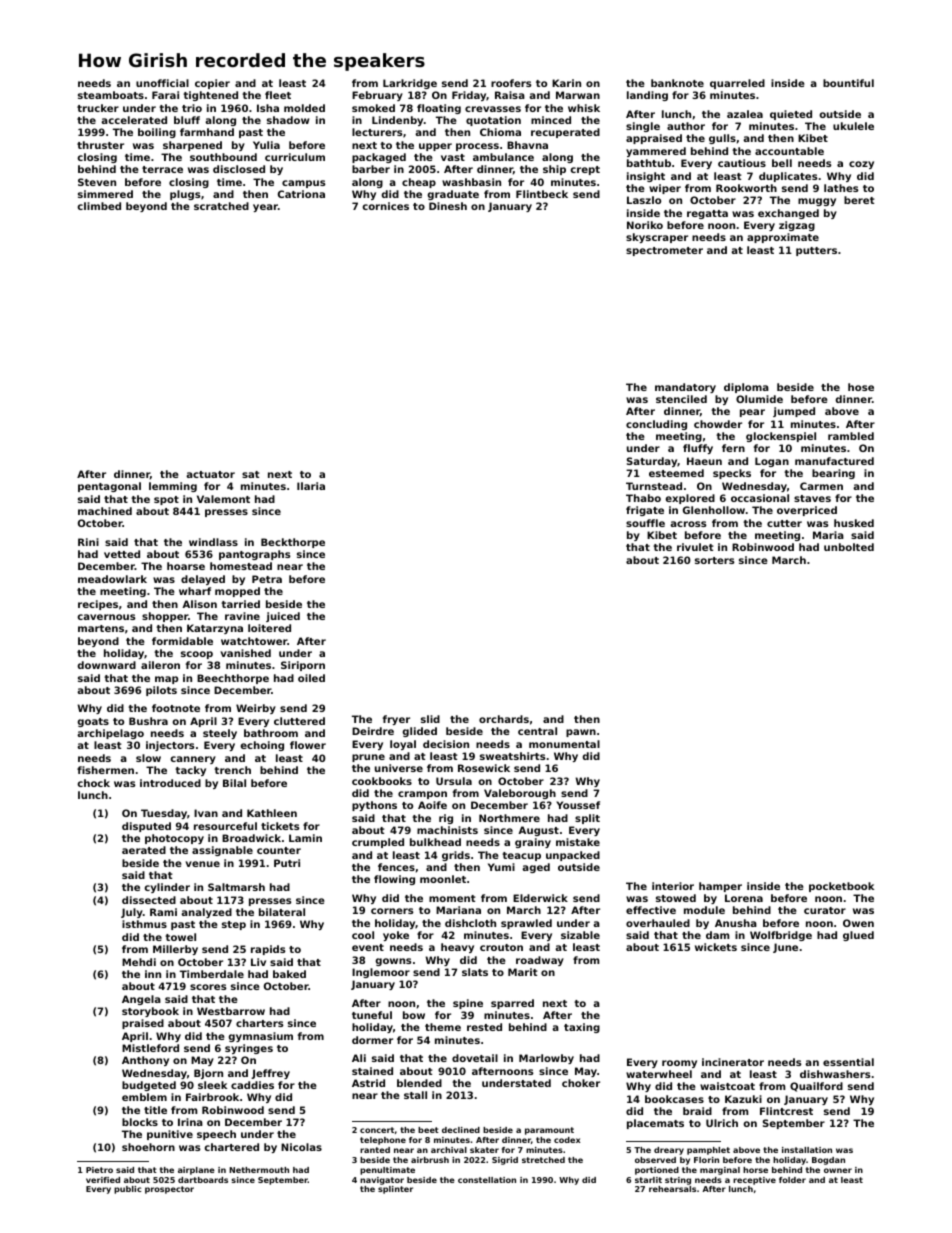 The height and width of the image is (1233, 952). What do you see at coordinates (208, 1074) in the image?
I see `Bjorn` at bounding box center [208, 1074].
